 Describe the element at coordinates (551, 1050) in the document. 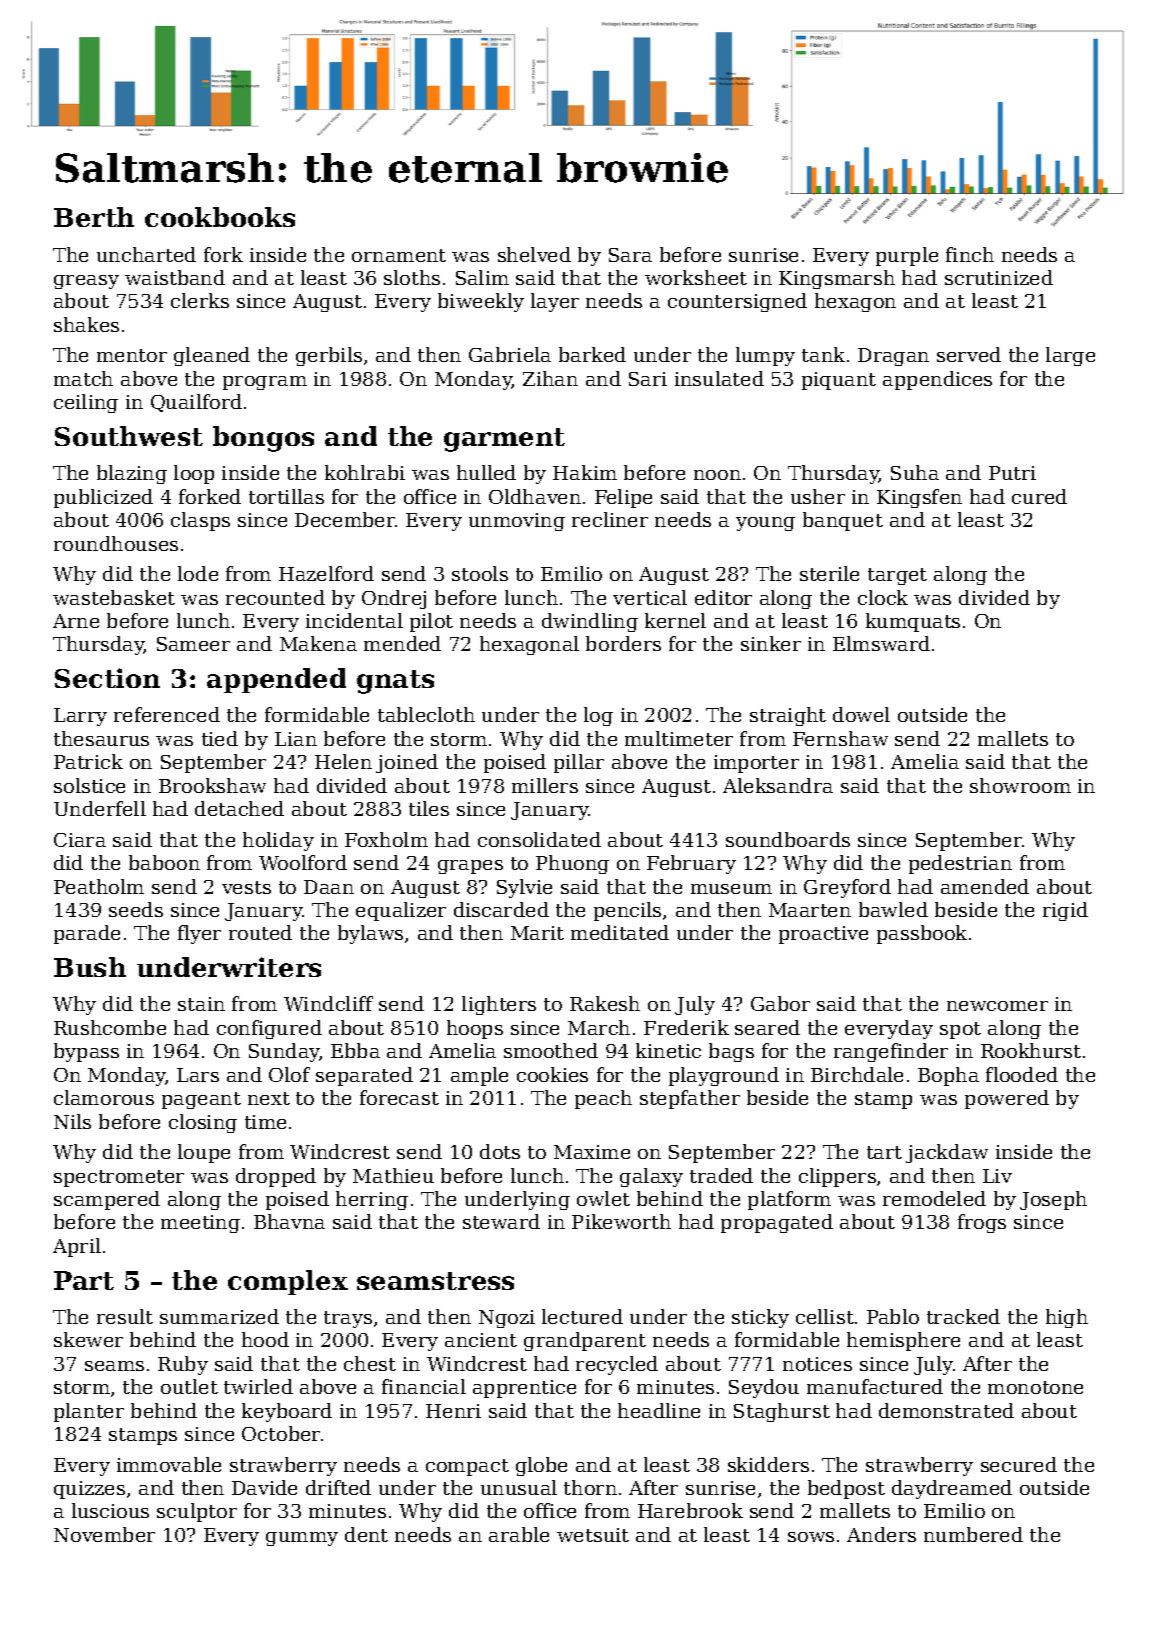

I see `smoothed` at that location.
